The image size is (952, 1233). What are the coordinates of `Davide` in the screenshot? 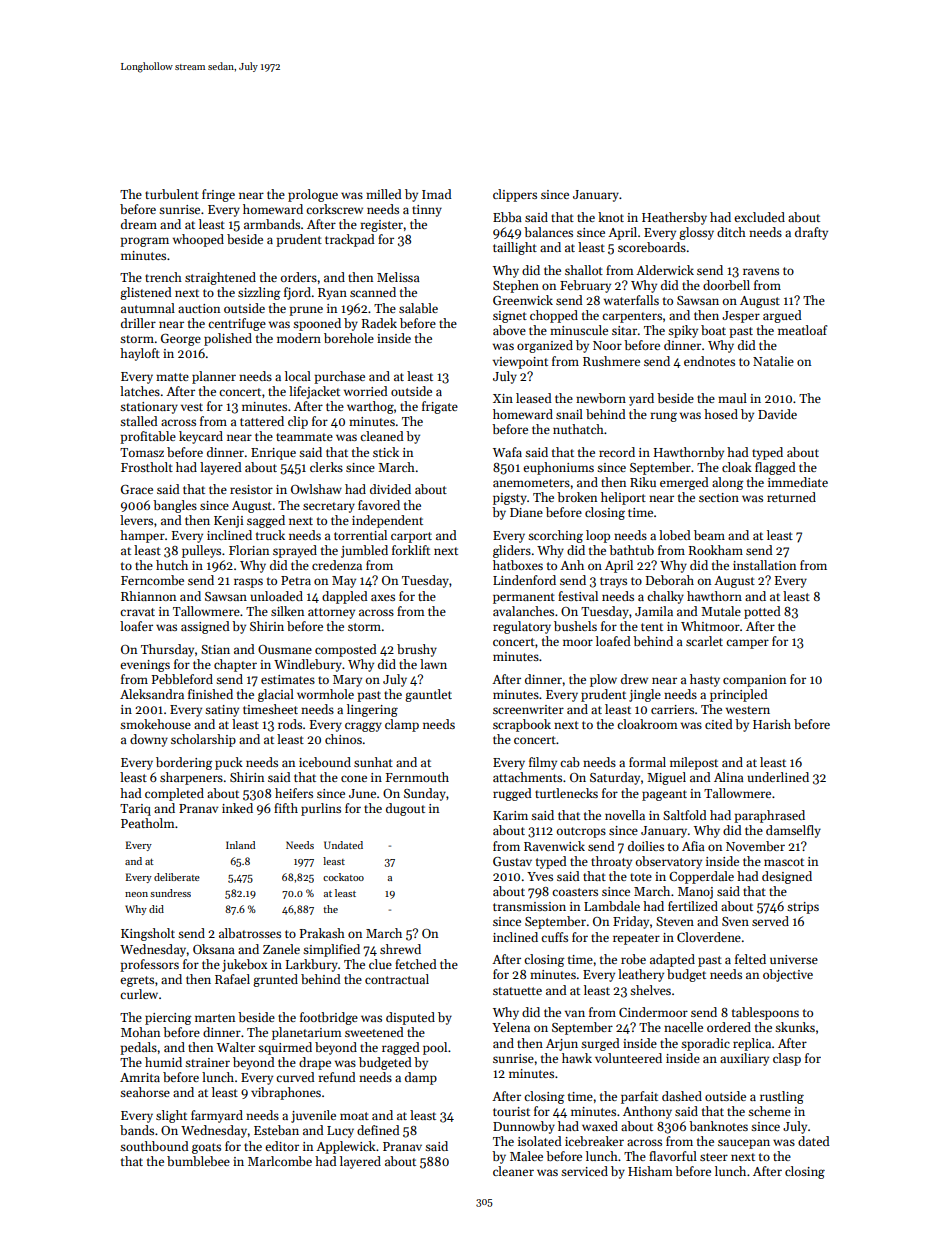 It's located at (777, 414).
